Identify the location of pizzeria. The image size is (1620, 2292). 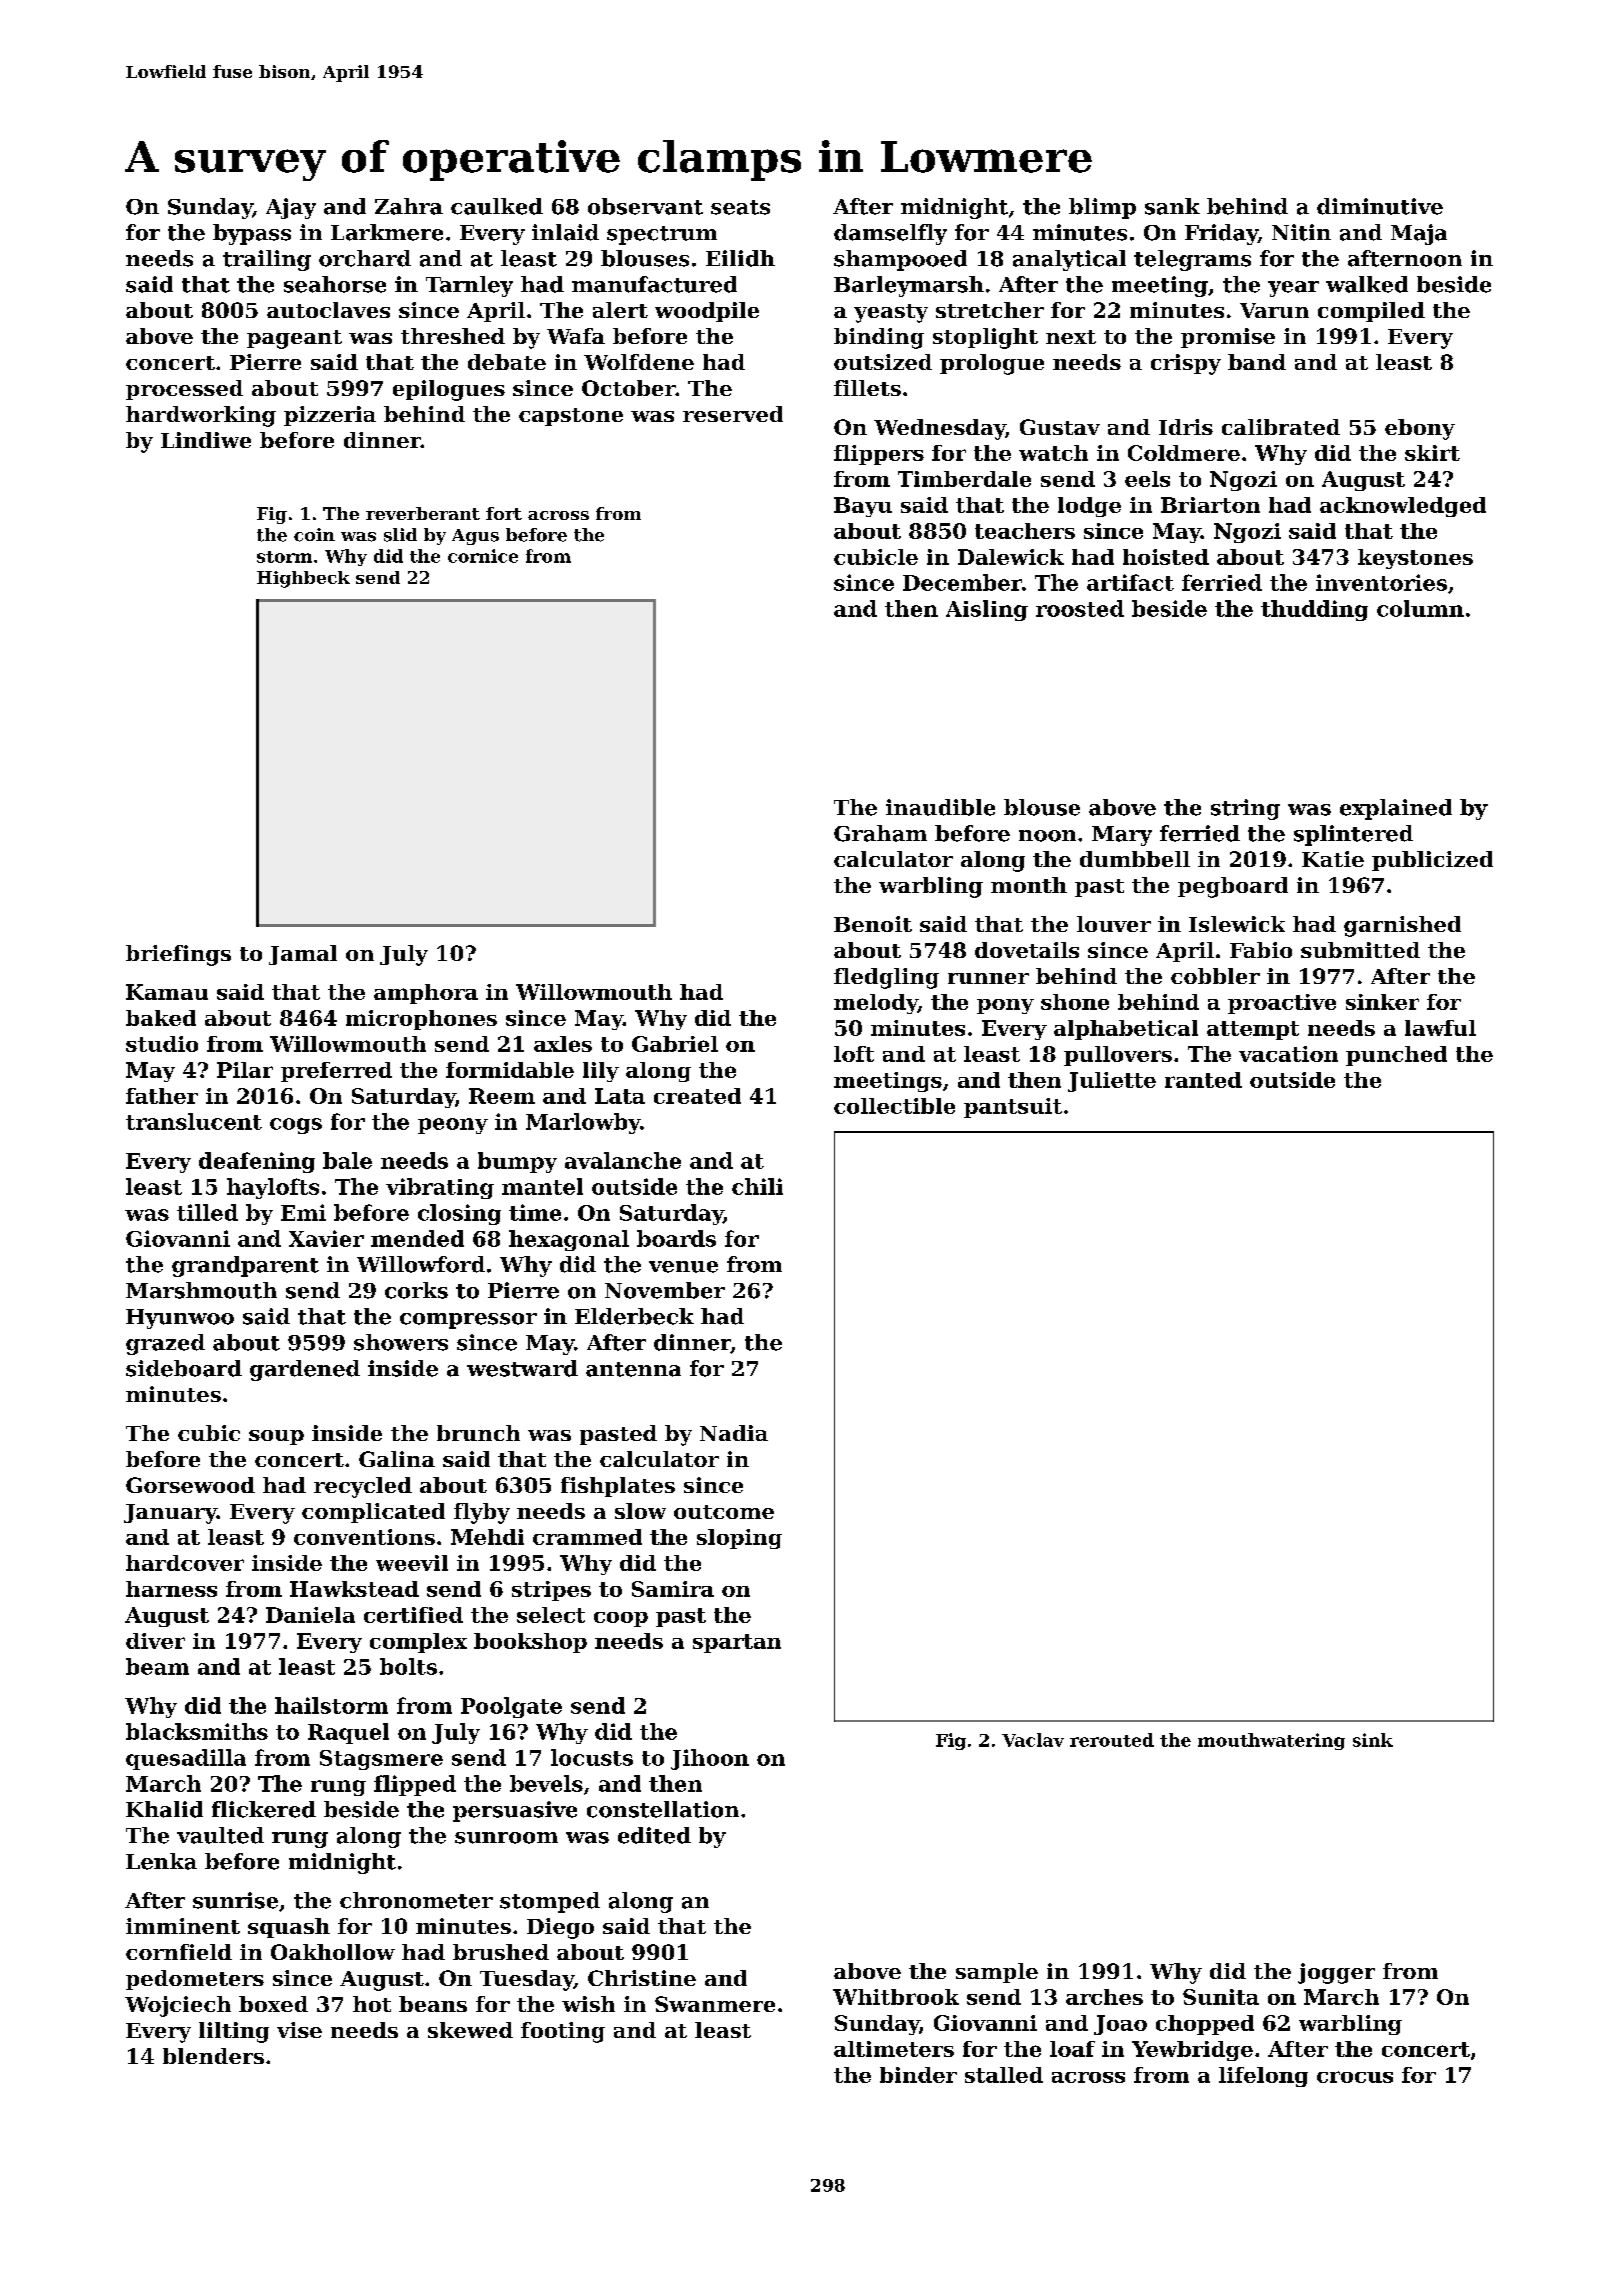
(330, 416).
